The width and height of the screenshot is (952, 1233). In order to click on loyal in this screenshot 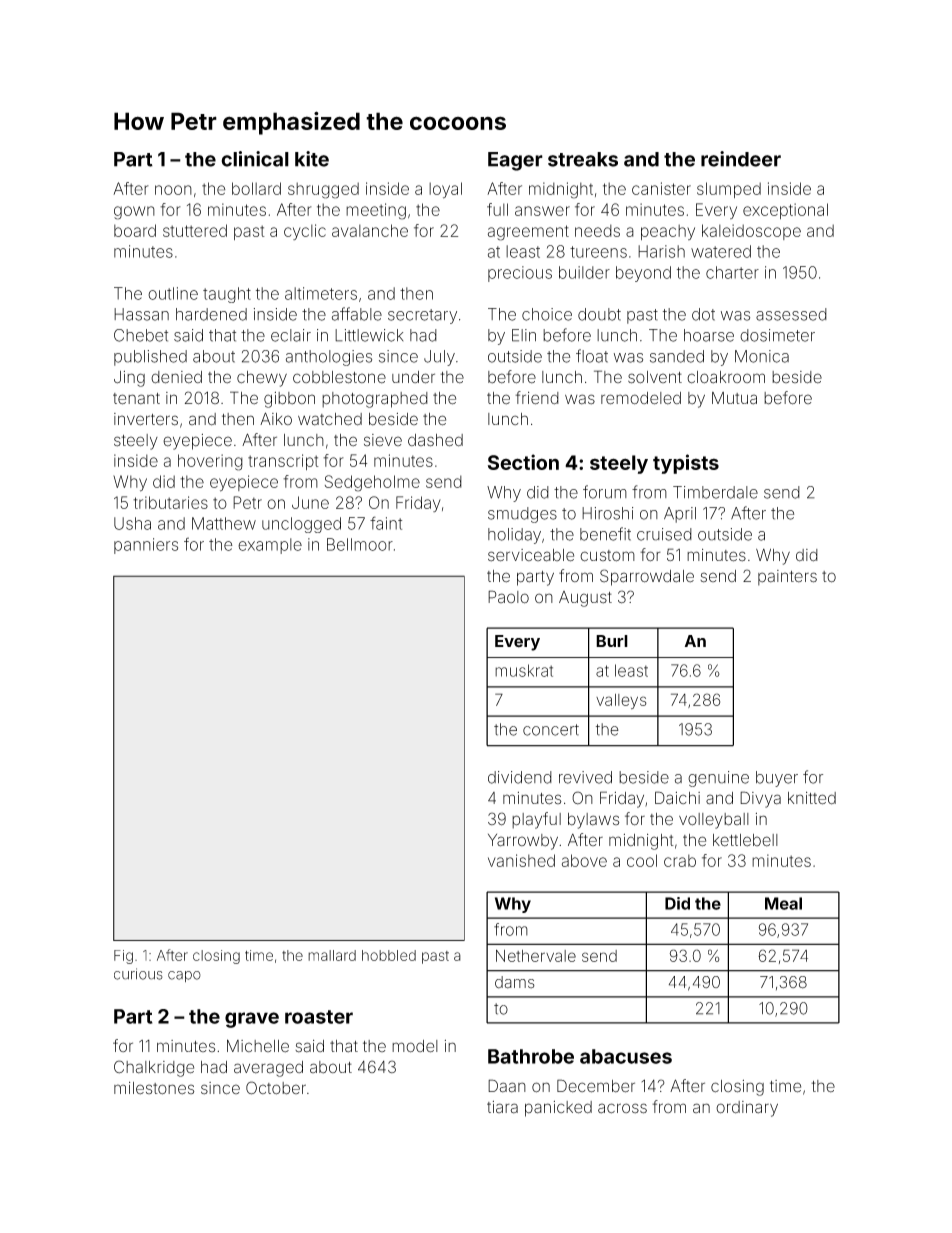, I will do `click(445, 190)`.
